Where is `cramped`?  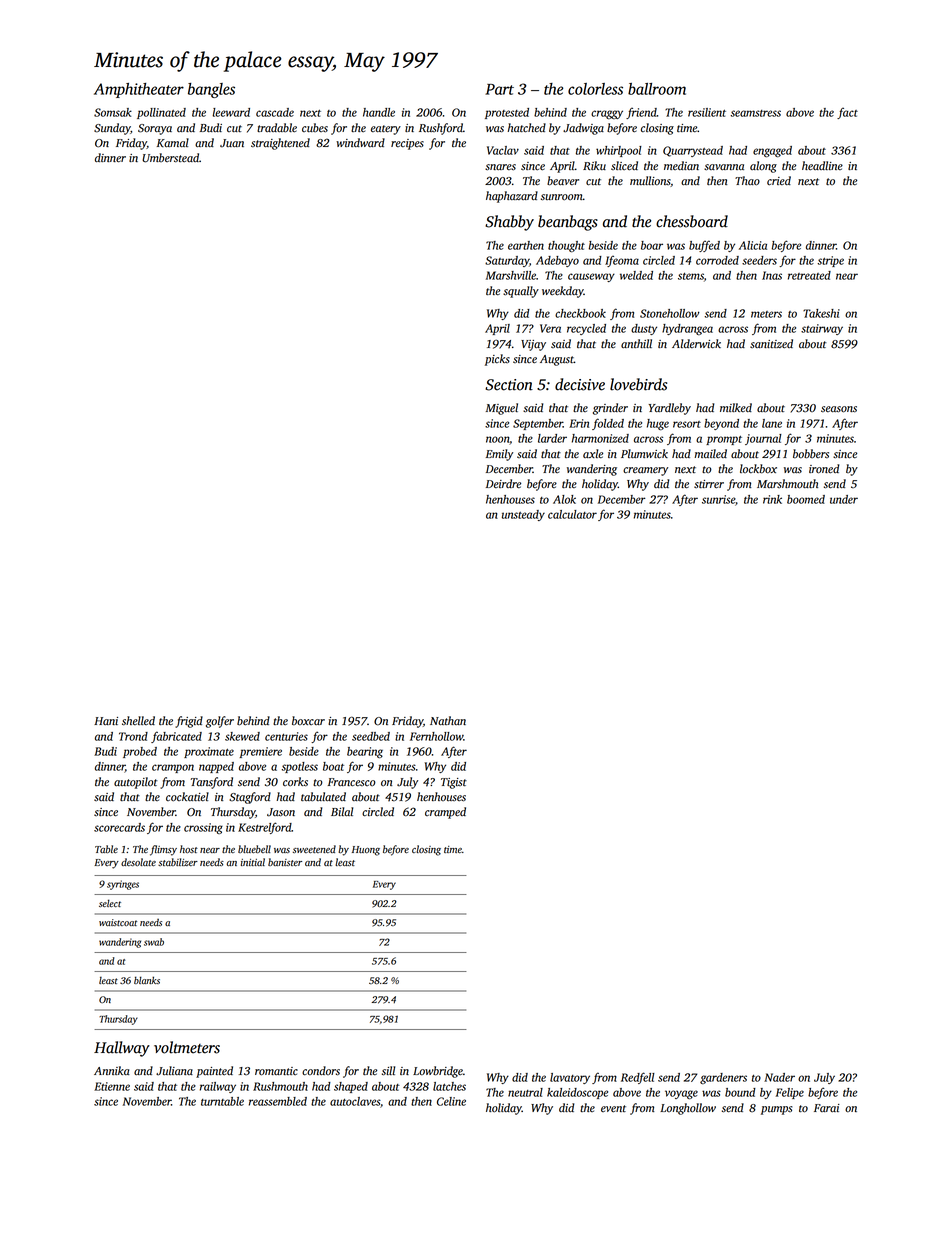
cramped is located at coordinates (445, 813).
